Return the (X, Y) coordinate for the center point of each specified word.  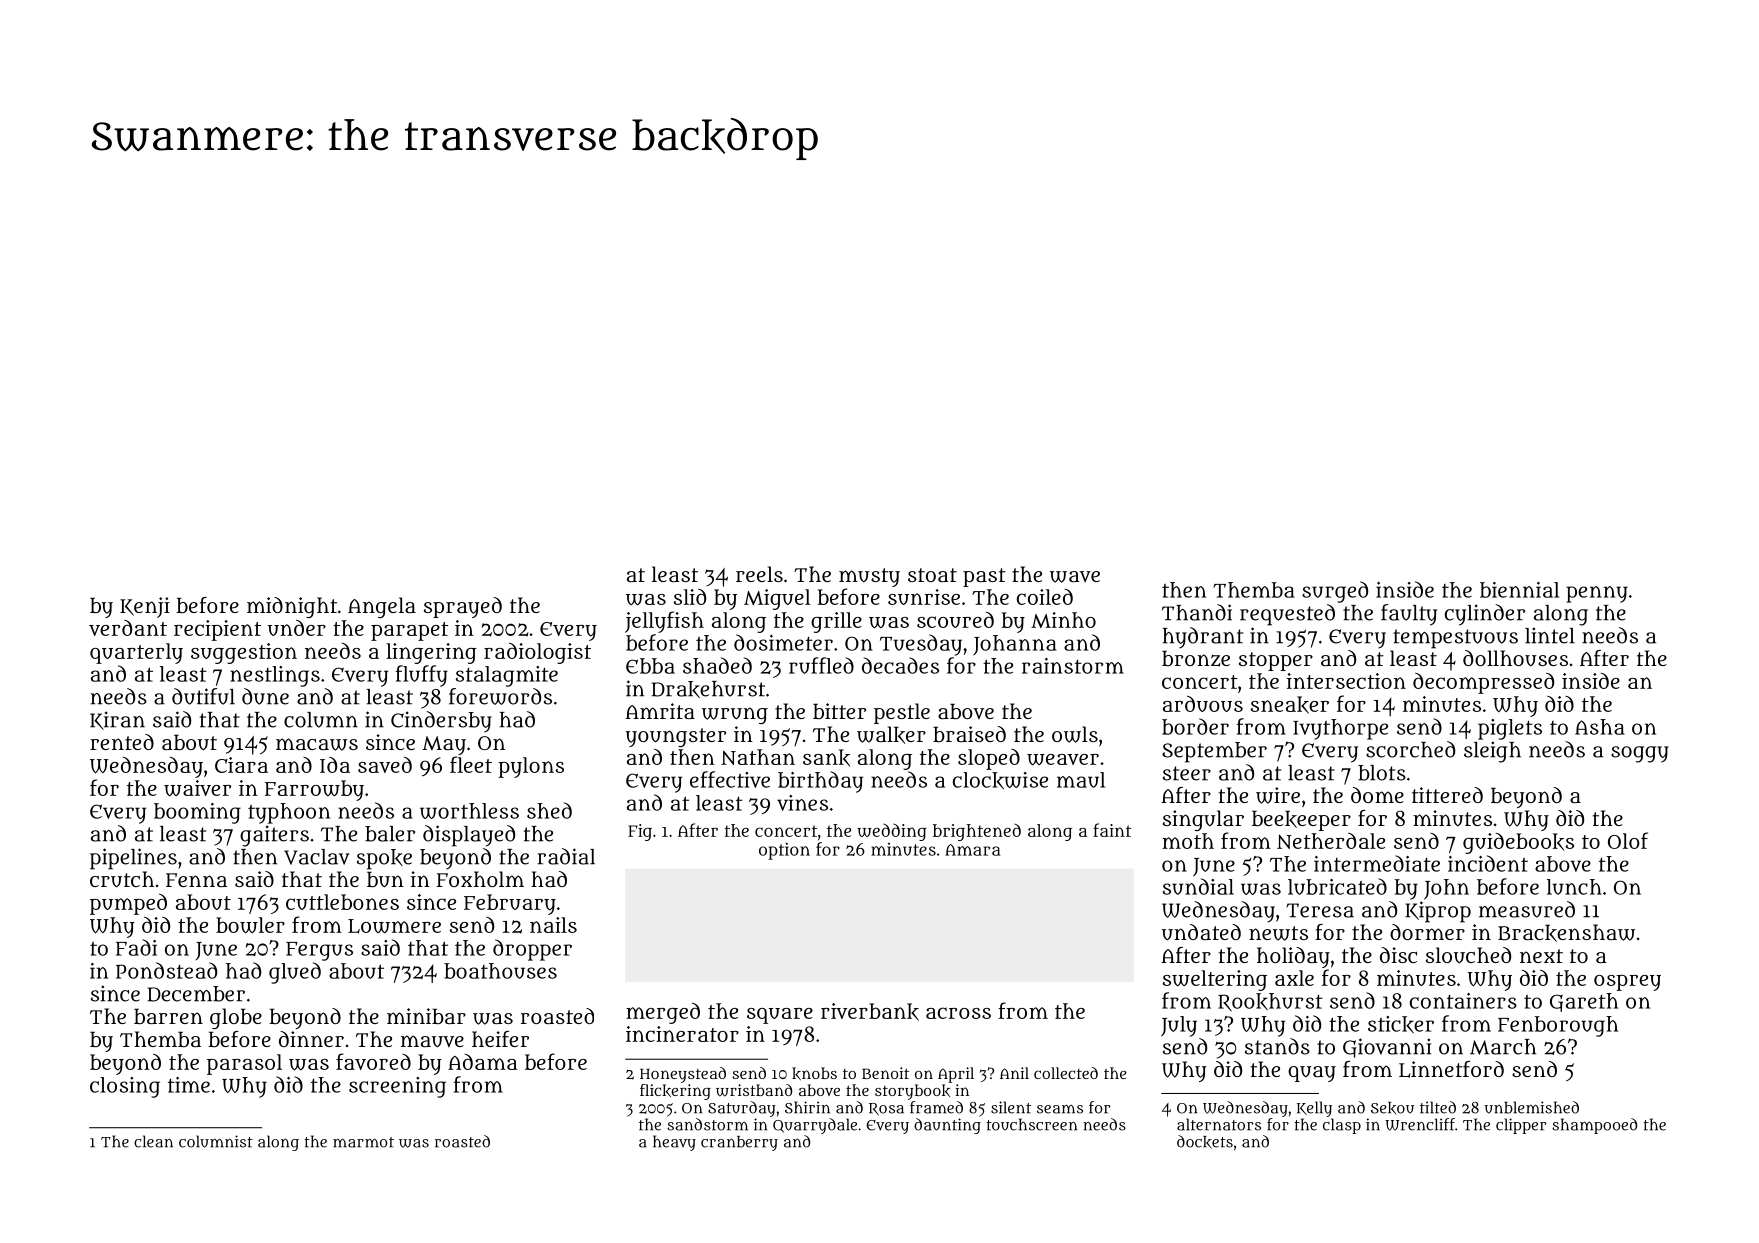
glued (295, 973)
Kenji (145, 607)
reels (759, 574)
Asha (1600, 727)
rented (122, 742)
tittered (1447, 795)
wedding (892, 832)
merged (663, 1013)
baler (390, 834)
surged (1335, 592)
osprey (1627, 983)
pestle (902, 713)
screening (397, 1087)
